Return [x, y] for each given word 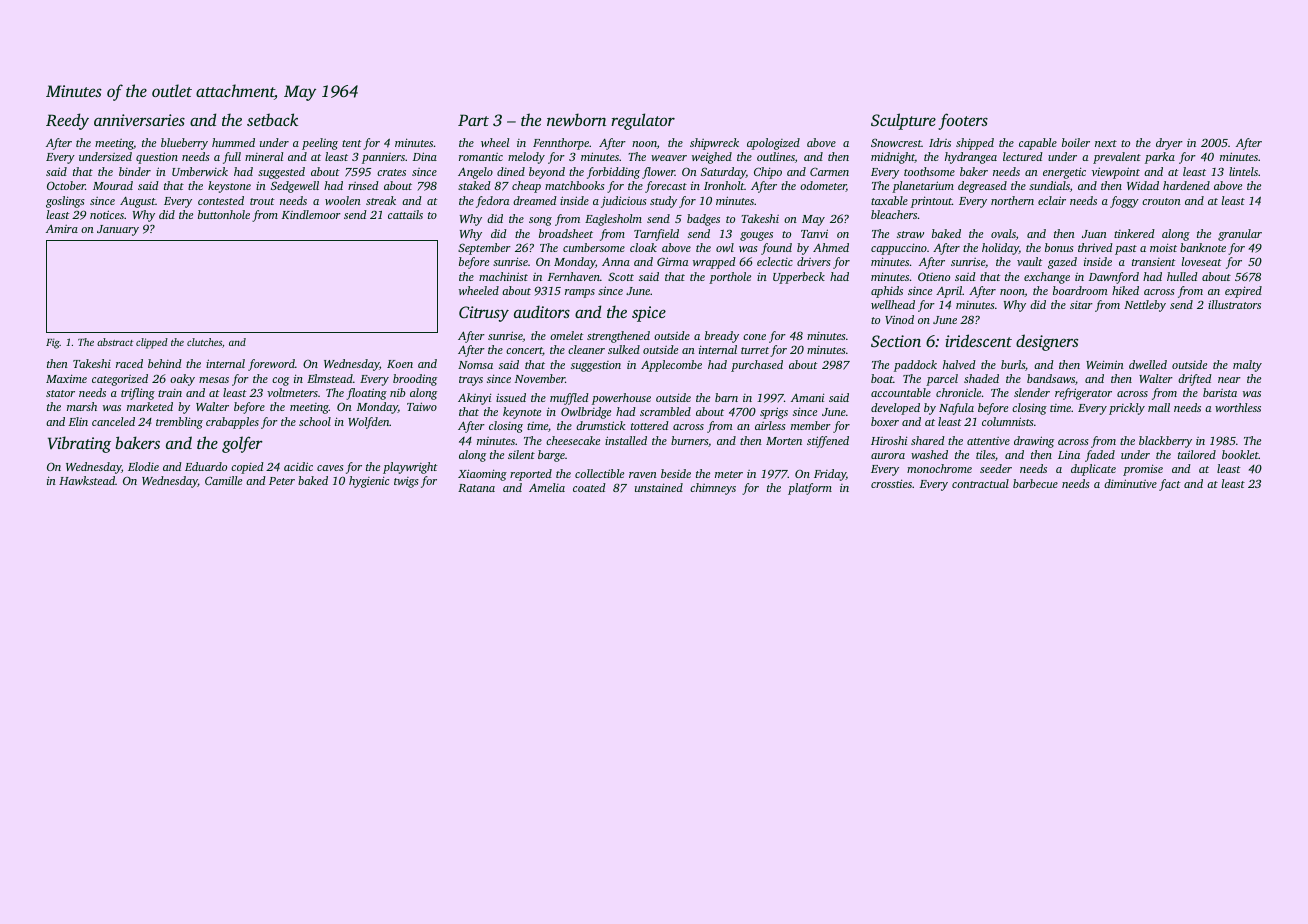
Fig [53, 343]
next [1106, 143]
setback [272, 119]
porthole [730, 278]
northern [1012, 200]
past [1126, 250]
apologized [773, 144]
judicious [624, 202]
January [118, 230]
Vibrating [79, 444]
